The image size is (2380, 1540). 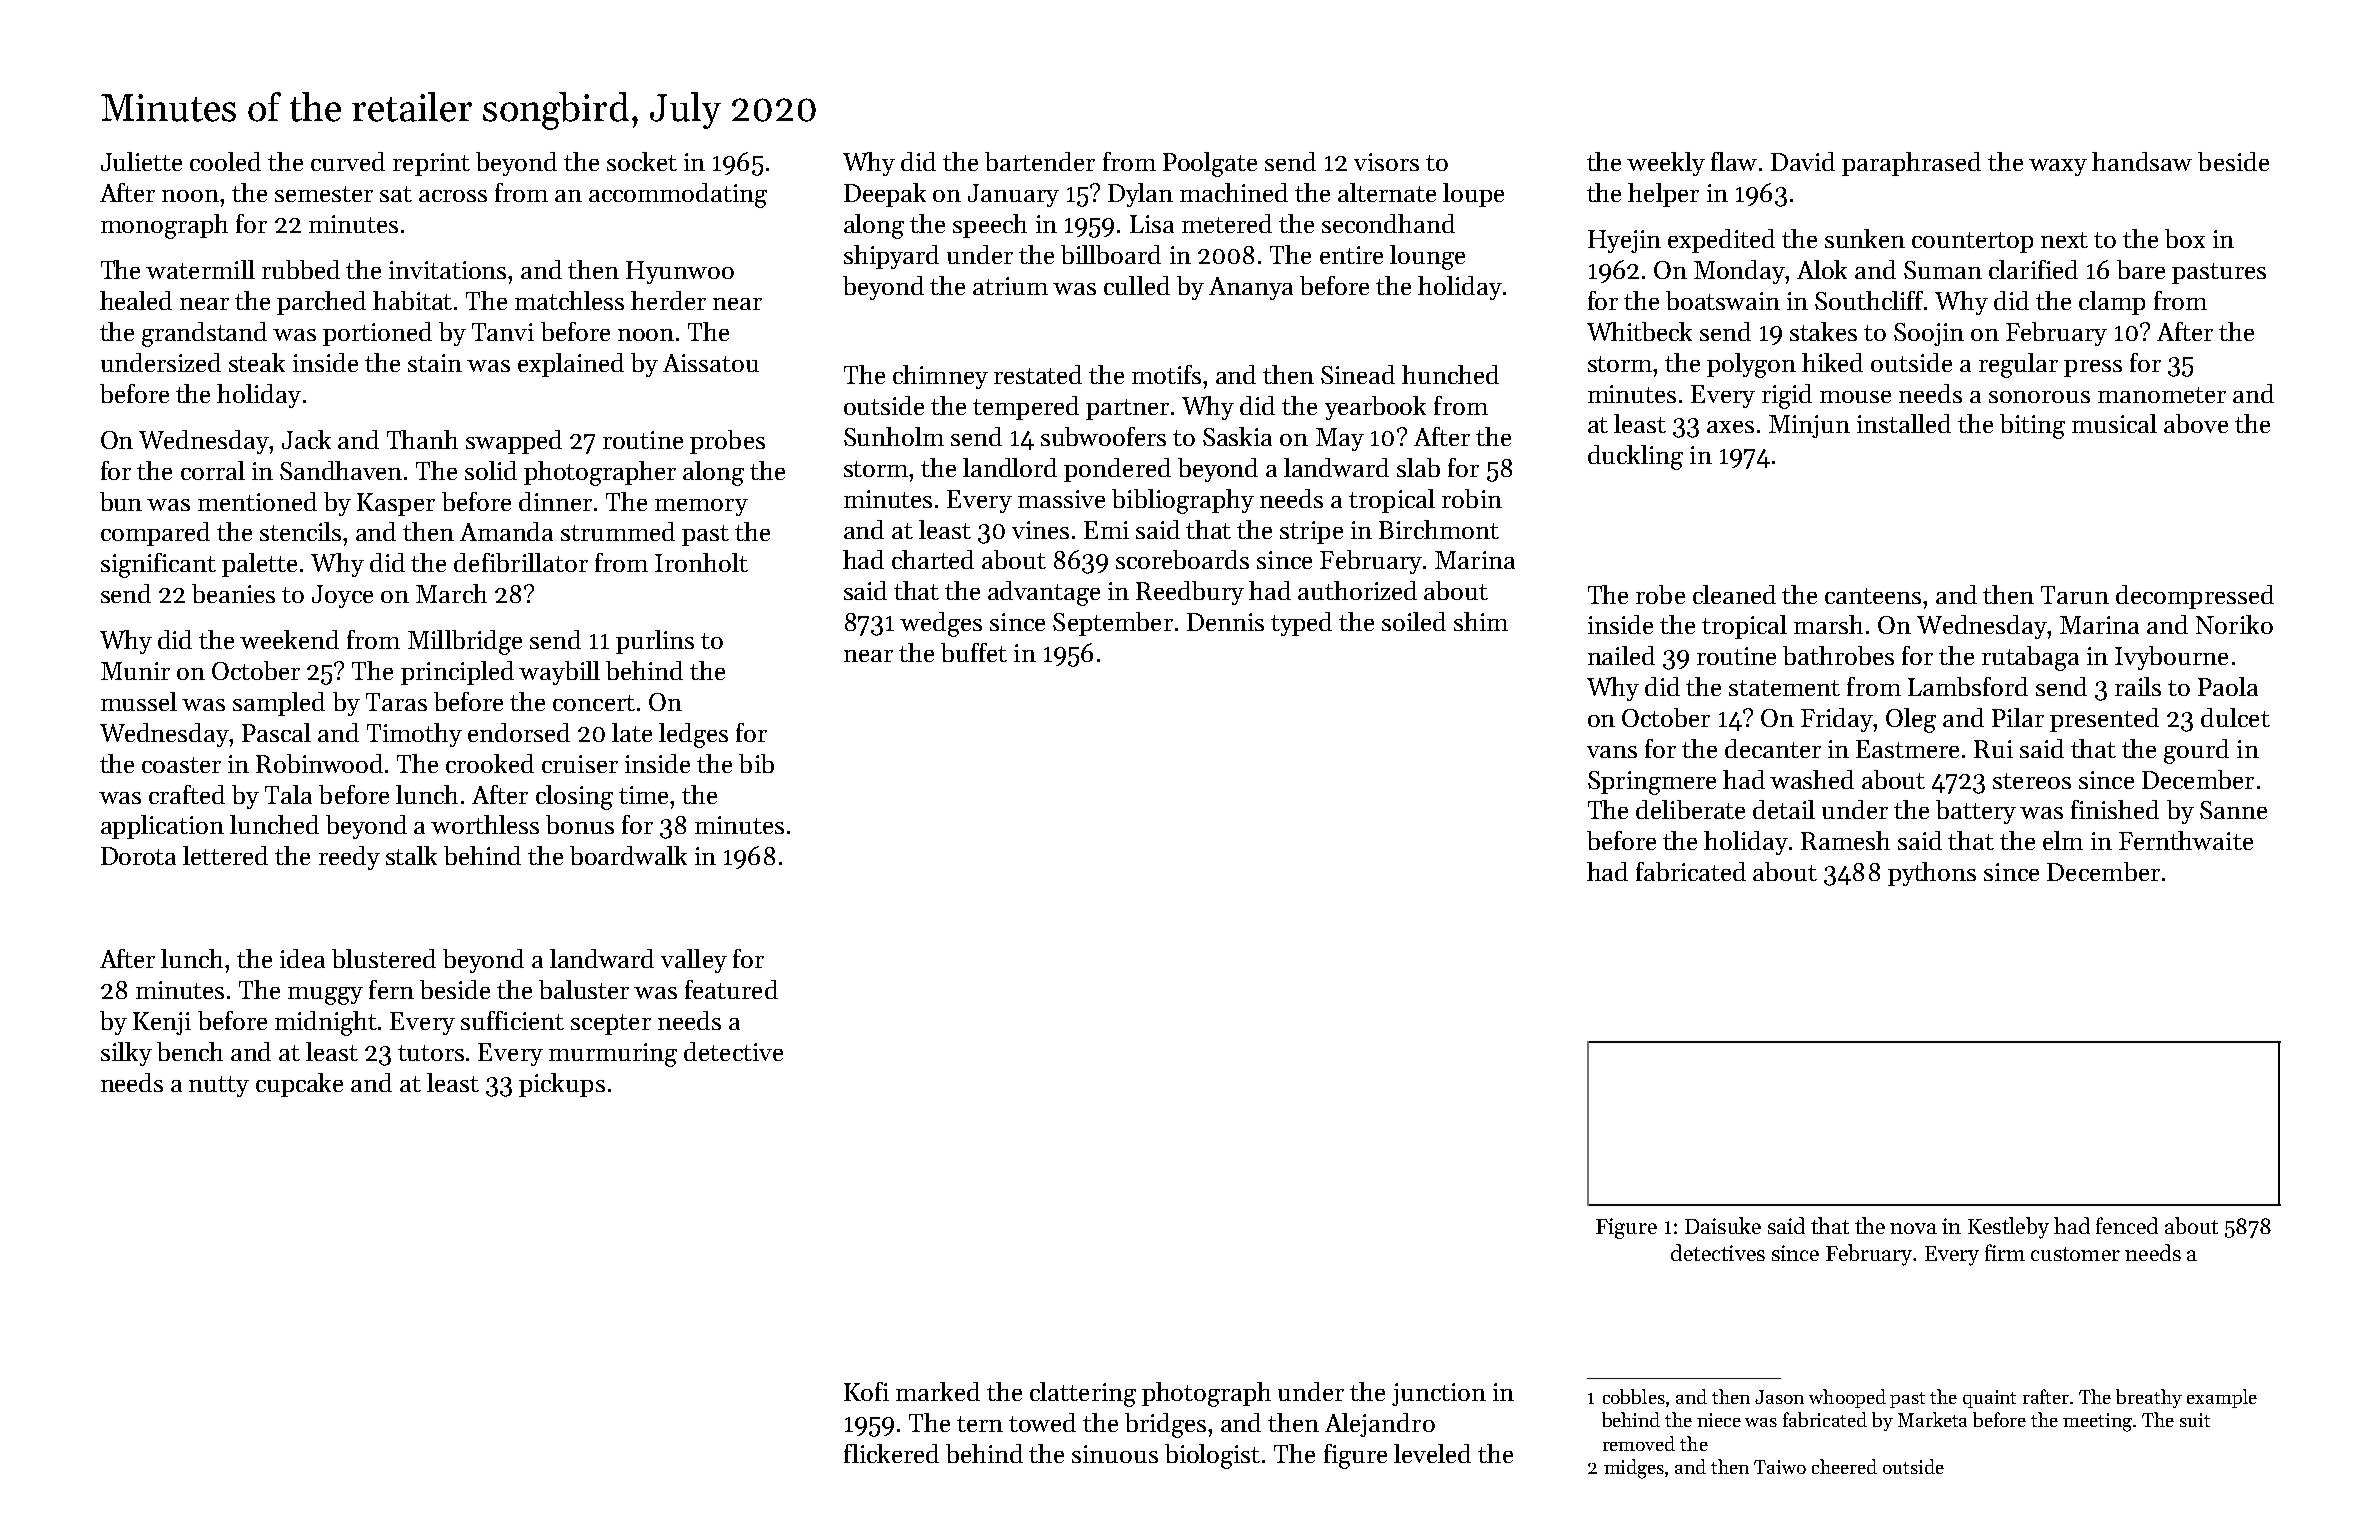 I want to click on elm, so click(x=2063, y=840).
